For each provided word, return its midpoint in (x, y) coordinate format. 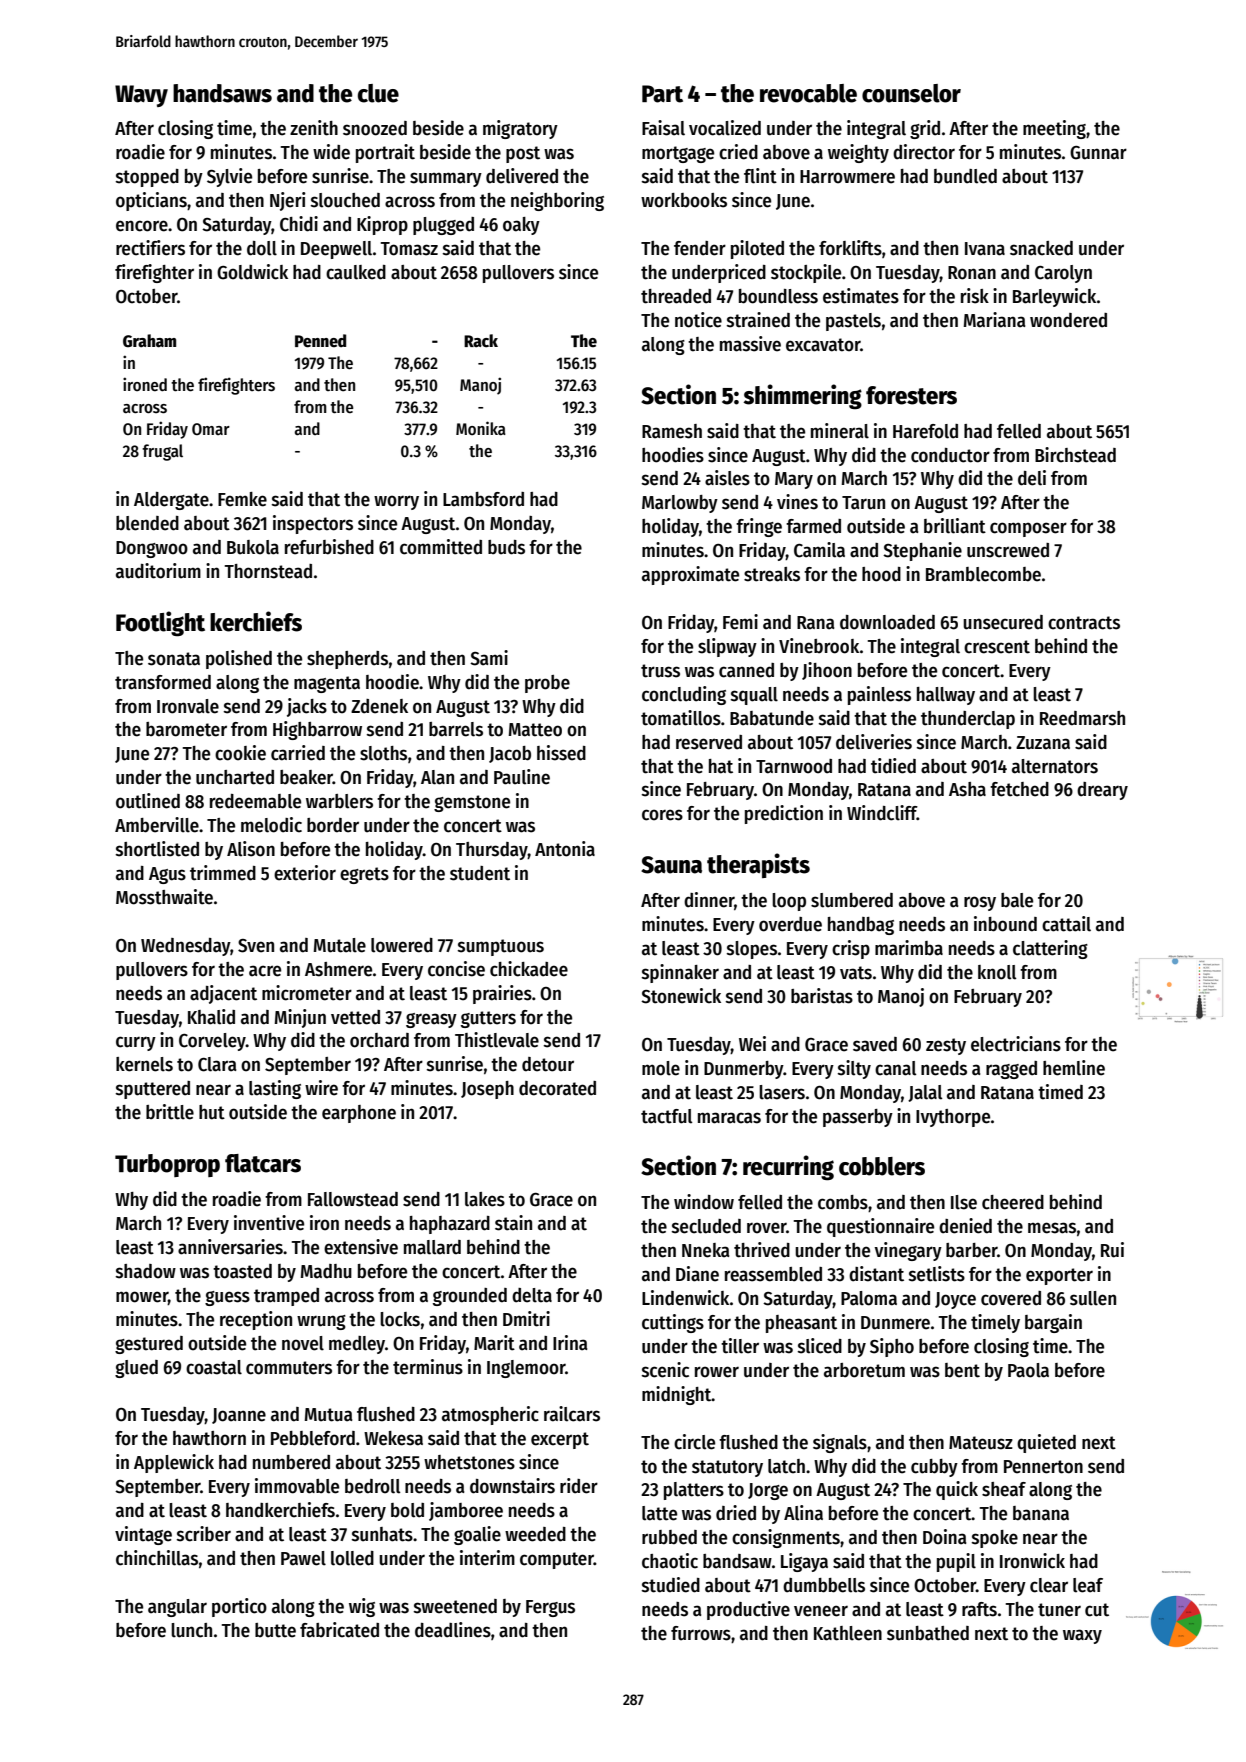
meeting (1054, 129)
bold (407, 1510)
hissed (561, 753)
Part (662, 94)
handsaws (222, 93)
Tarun (863, 503)
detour (548, 1064)
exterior (305, 873)
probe (547, 684)
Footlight (160, 624)
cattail (1066, 924)
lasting (275, 1089)
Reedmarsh (1082, 718)
